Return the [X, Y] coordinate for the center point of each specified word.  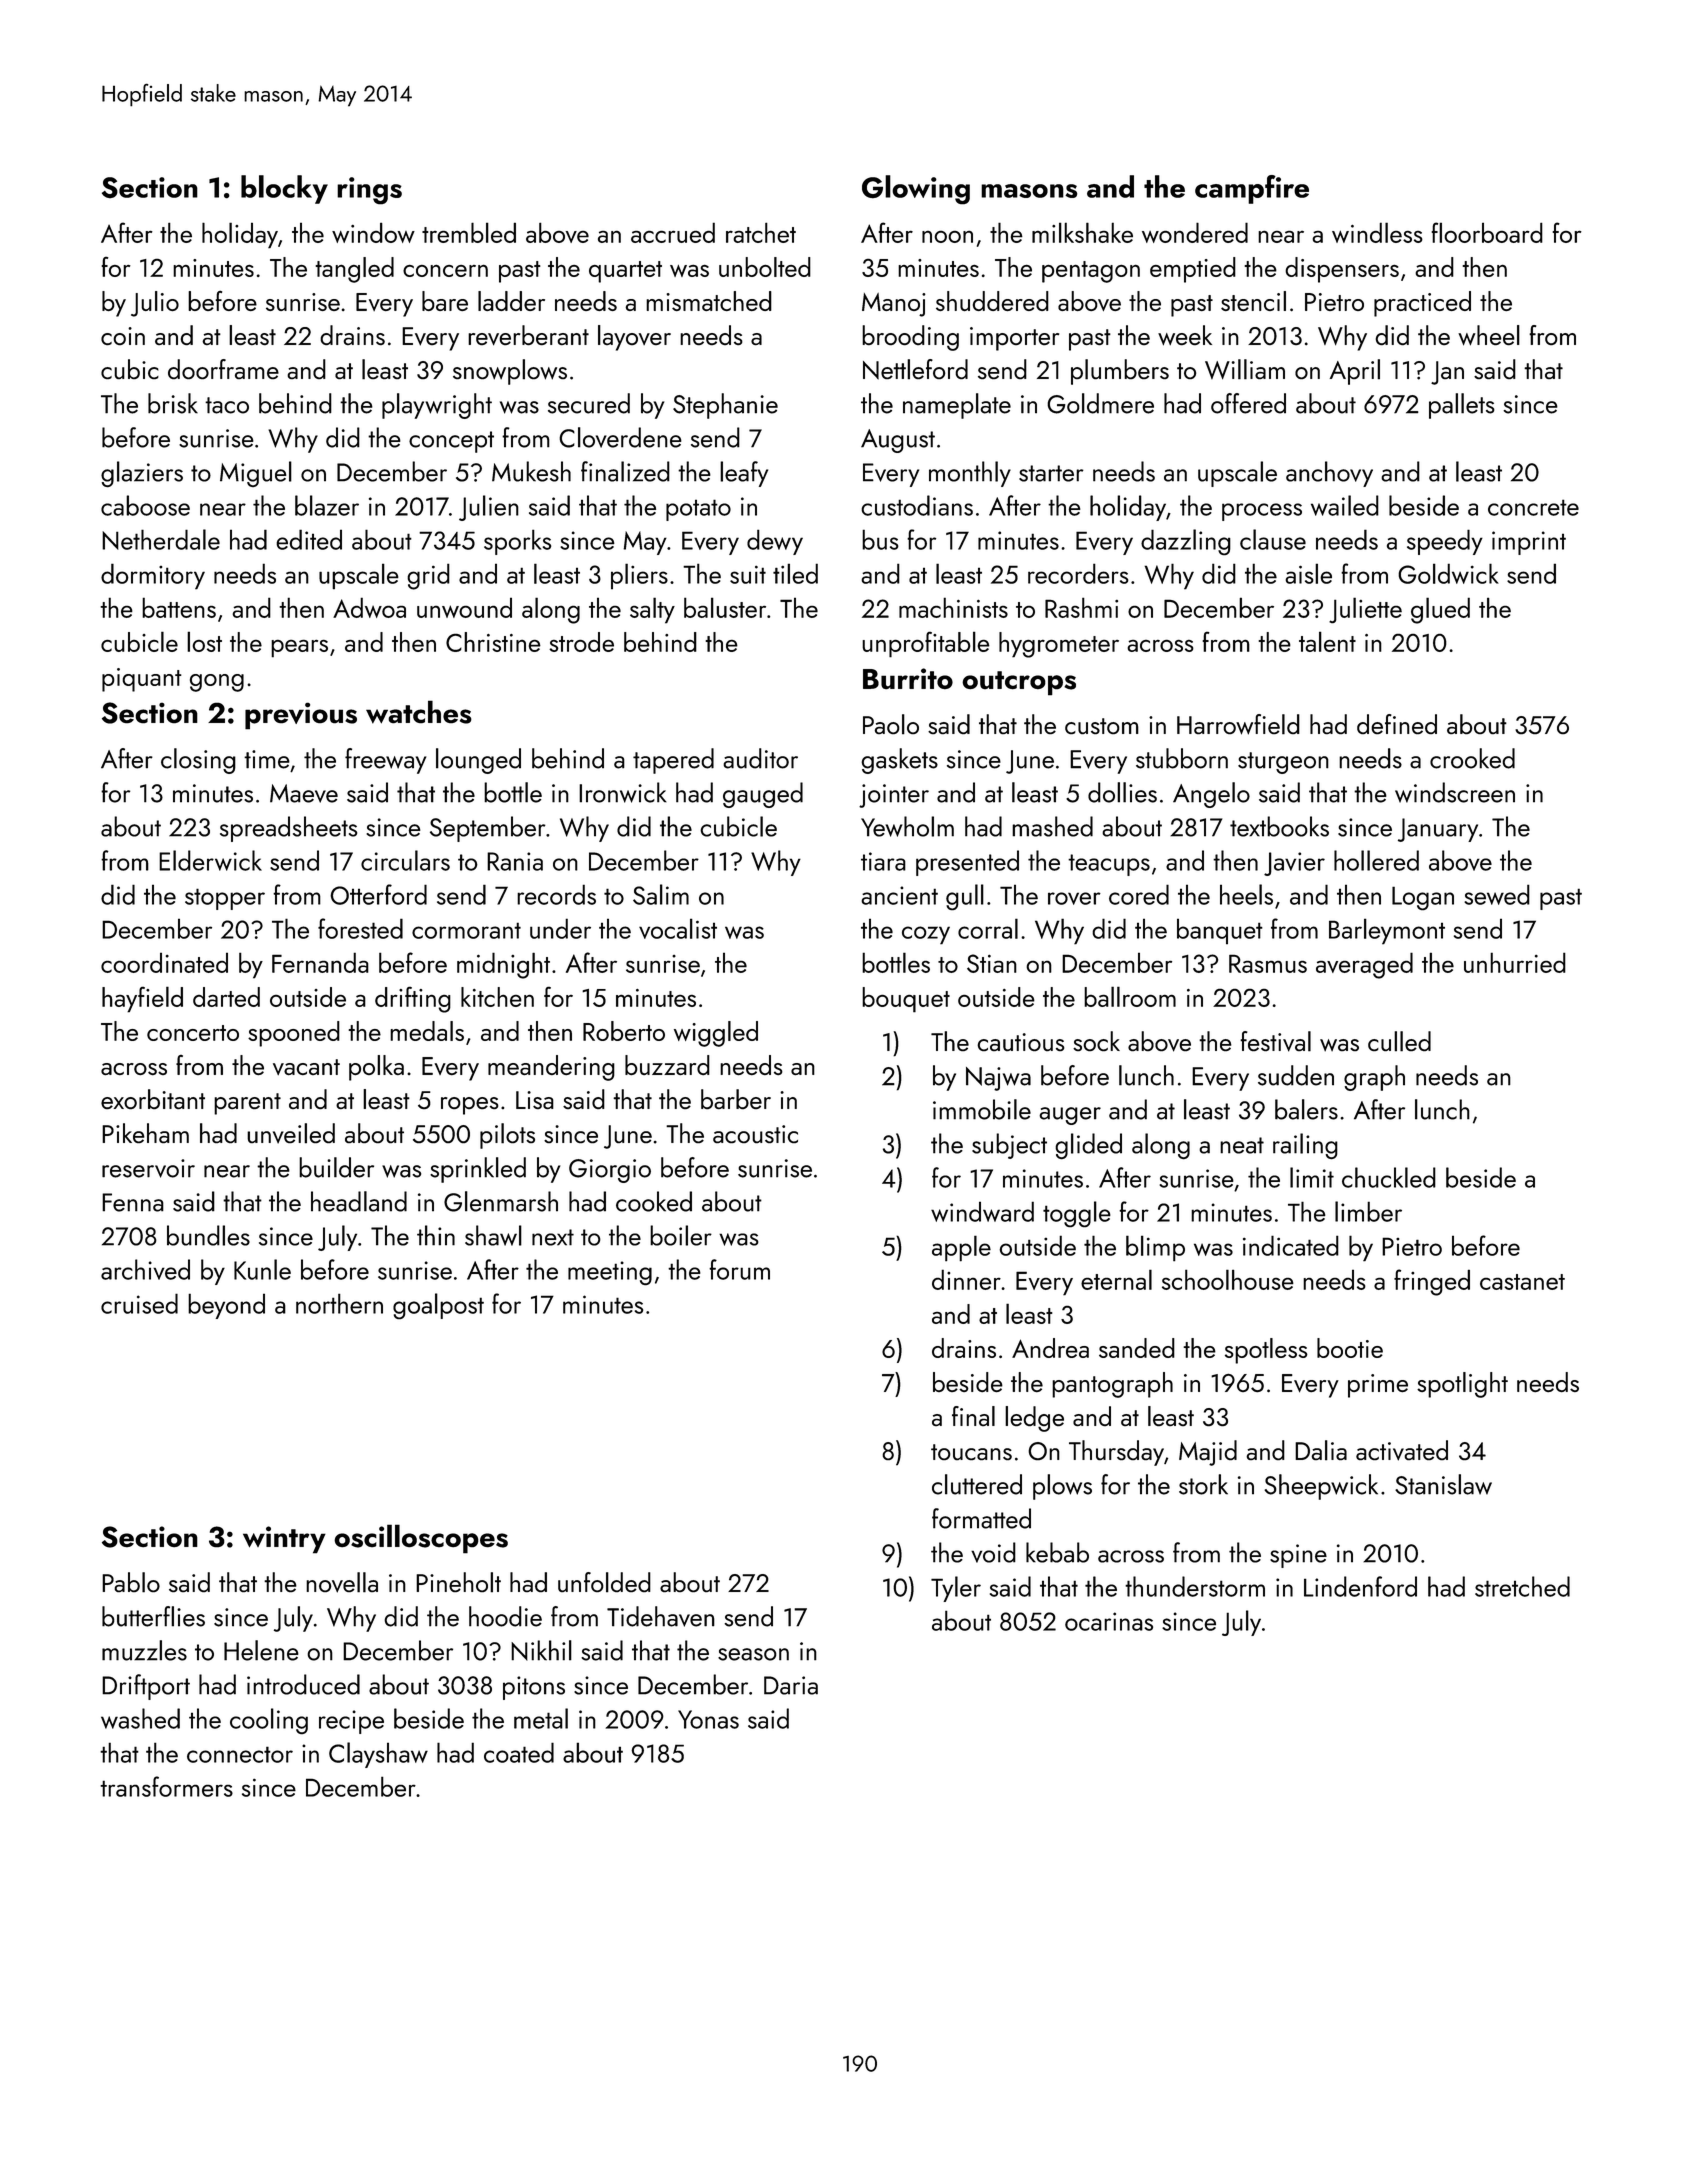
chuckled [1389, 1177]
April [1355, 372]
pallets [1462, 406]
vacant [306, 1067]
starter [1051, 473]
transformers [166, 1786]
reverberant [528, 335]
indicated [1291, 1245]
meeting [610, 1273]
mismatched [709, 301]
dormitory [153, 576]
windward [982, 1211]
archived [145, 1269]
